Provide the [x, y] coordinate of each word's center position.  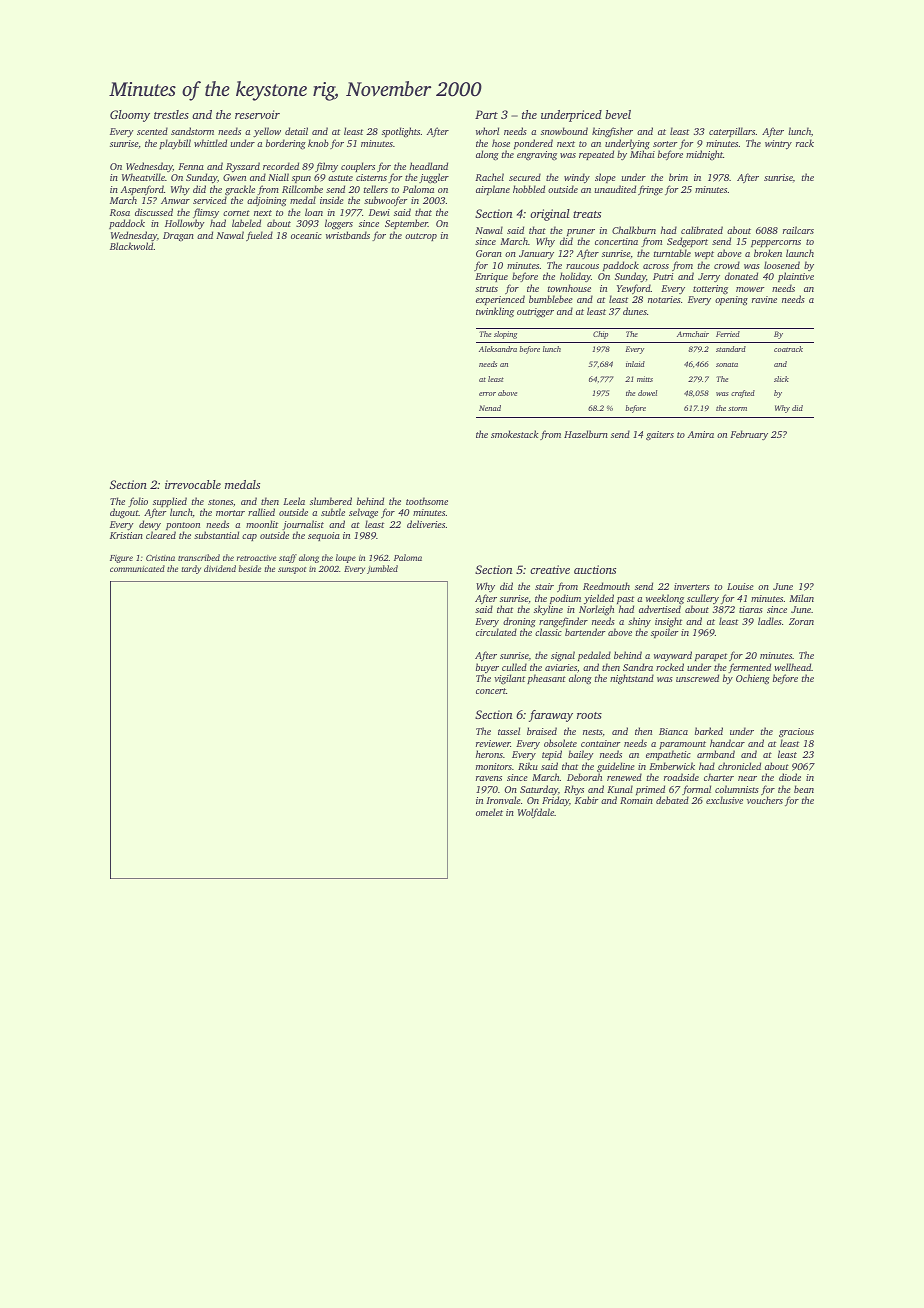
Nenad [490, 408]
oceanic [306, 235]
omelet [489, 812]
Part [486, 114]
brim [678, 177]
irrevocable [193, 484]
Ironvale [503, 800]
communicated [137, 568]
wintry [778, 145]
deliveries [426, 524]
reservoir [257, 114]
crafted [743, 394]
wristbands [348, 235]
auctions [595, 569]
